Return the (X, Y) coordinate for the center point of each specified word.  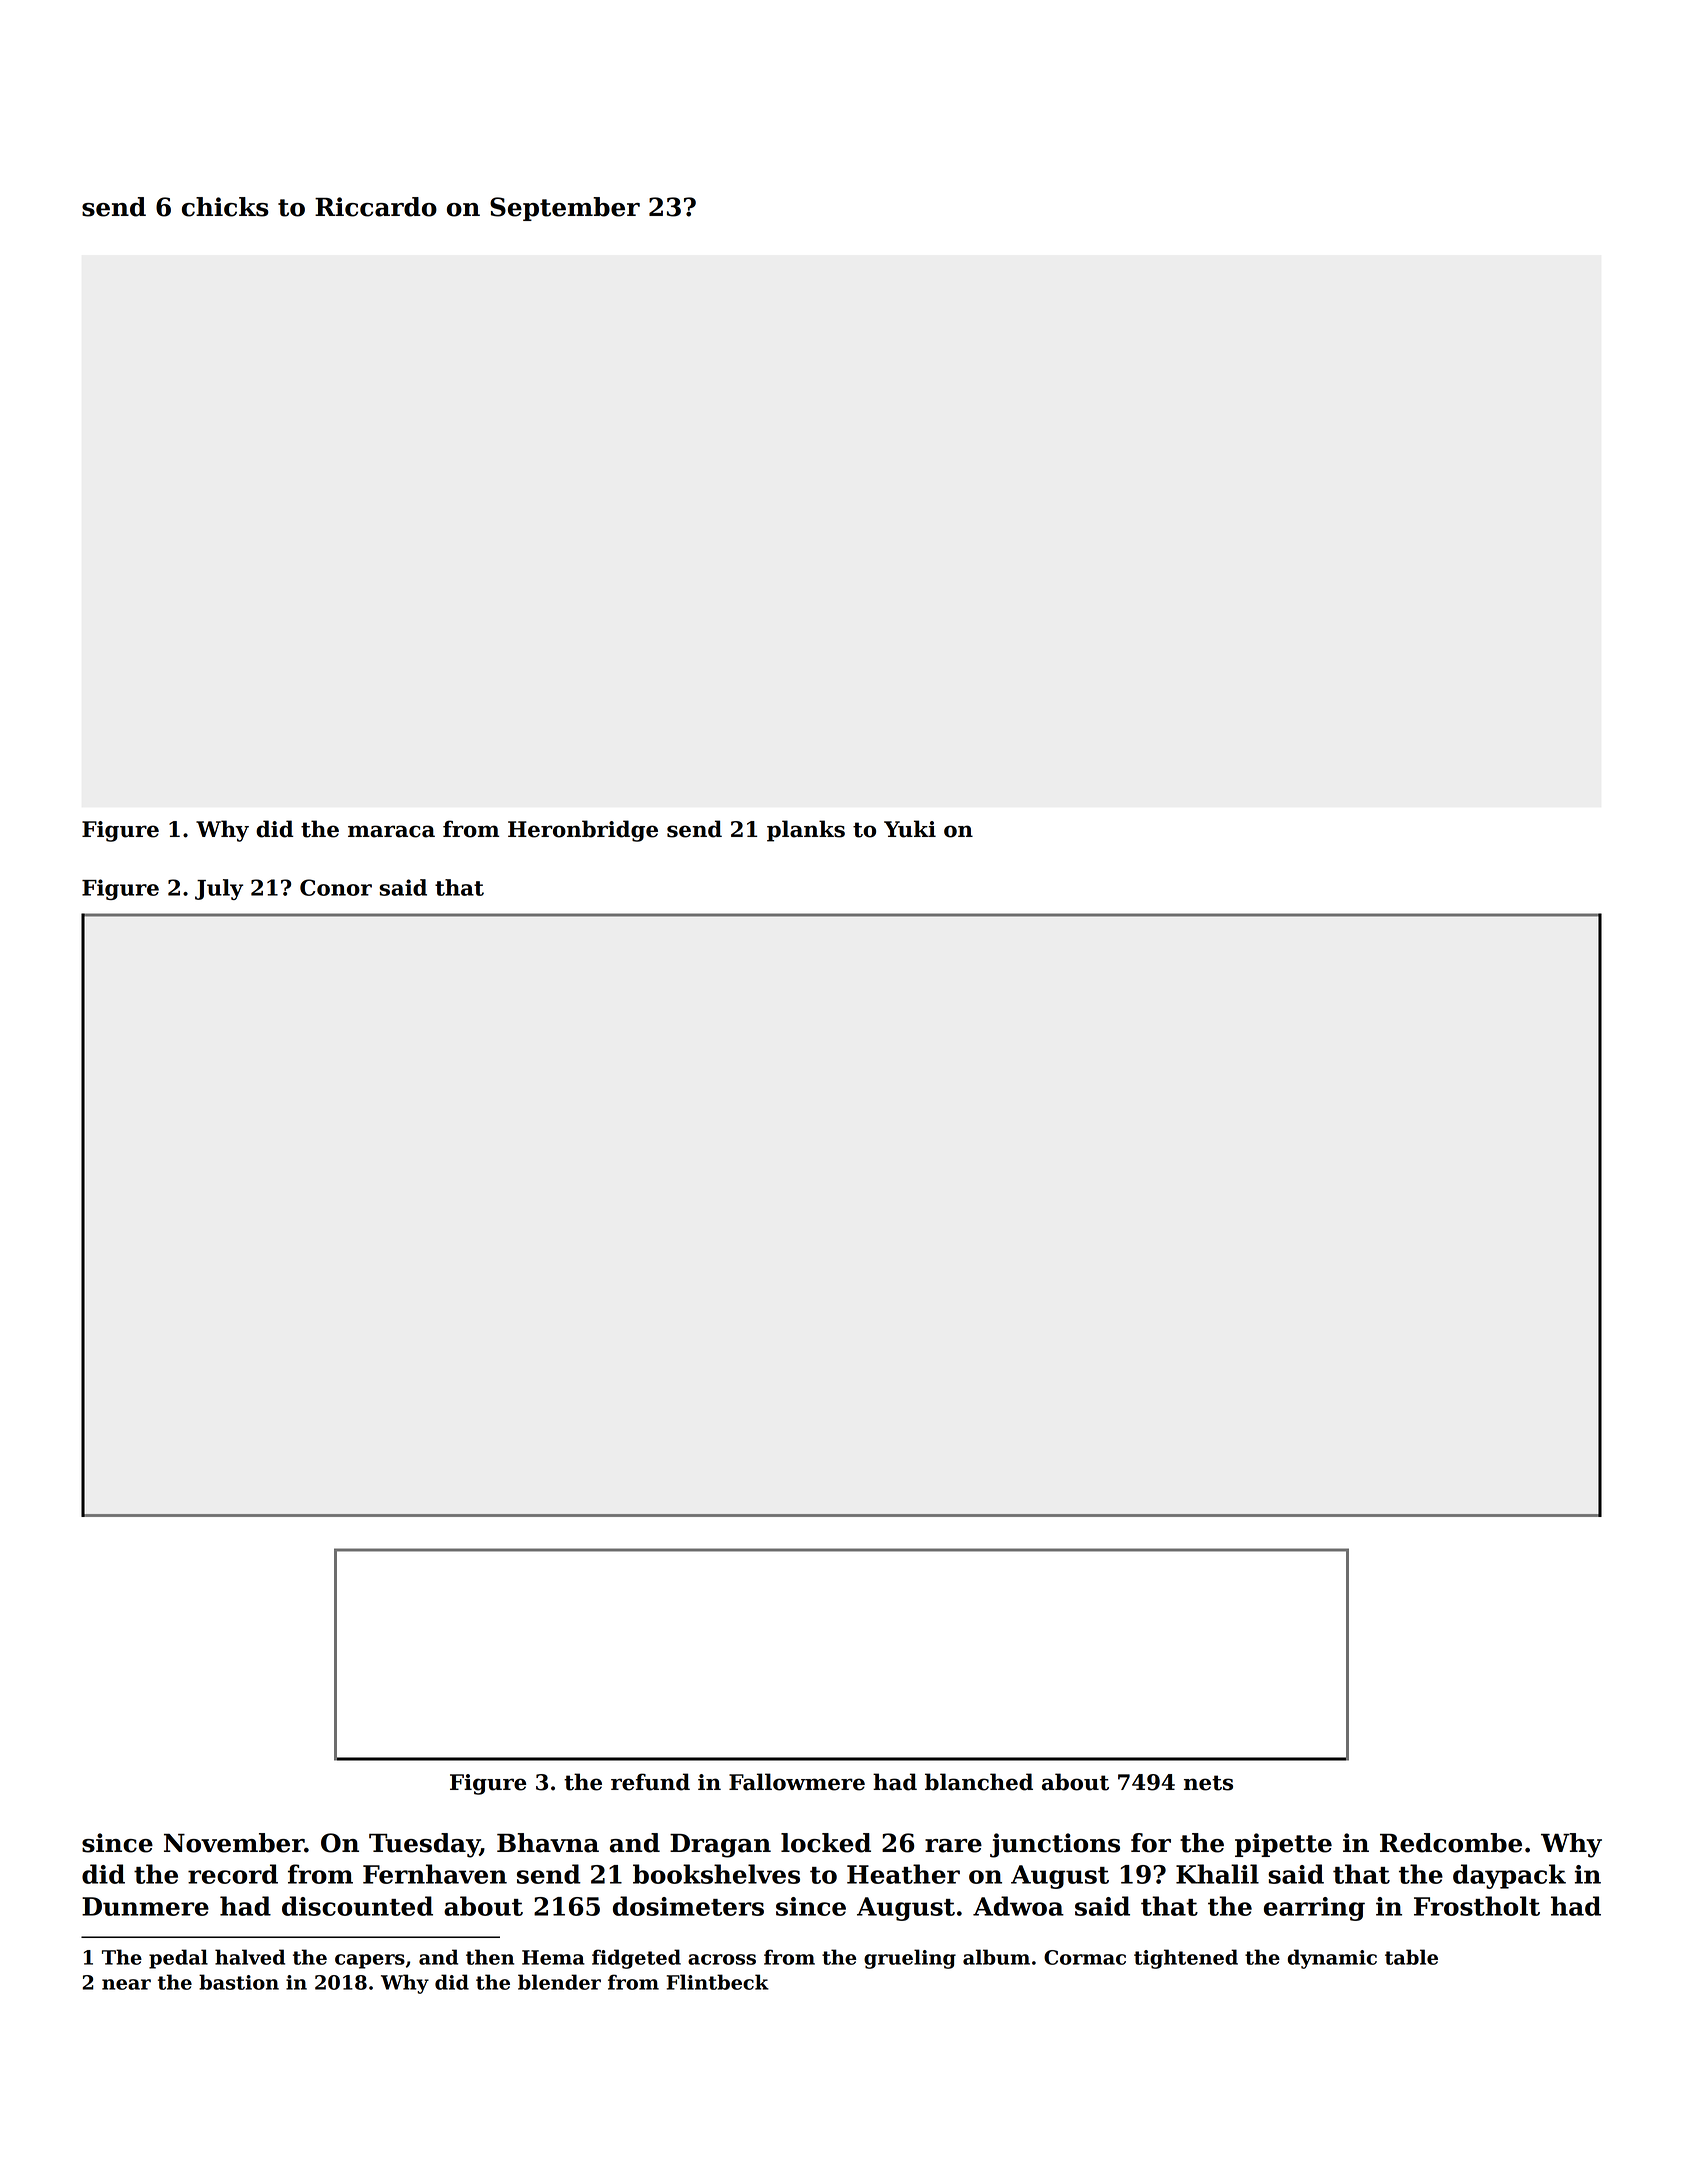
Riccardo (376, 207)
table (1411, 1957)
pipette (1283, 1845)
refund (650, 1782)
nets (1208, 1783)
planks (806, 831)
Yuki (910, 829)
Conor (336, 887)
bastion (239, 1982)
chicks (225, 207)
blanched (979, 1782)
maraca (391, 831)
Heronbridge (583, 831)
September (565, 209)
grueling (910, 1959)
